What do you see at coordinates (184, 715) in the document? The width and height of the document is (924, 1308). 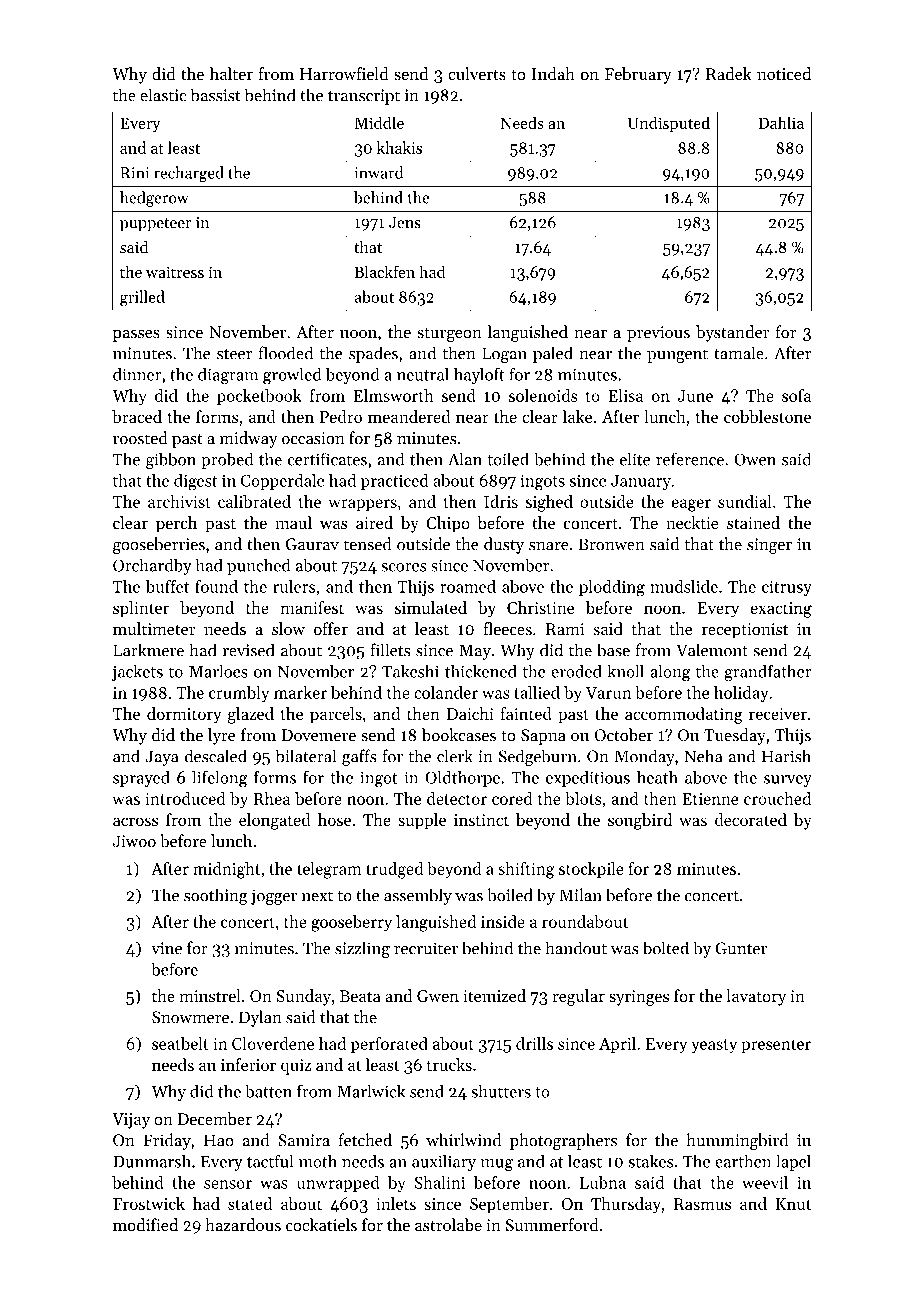 I see `dormitory` at bounding box center [184, 715].
